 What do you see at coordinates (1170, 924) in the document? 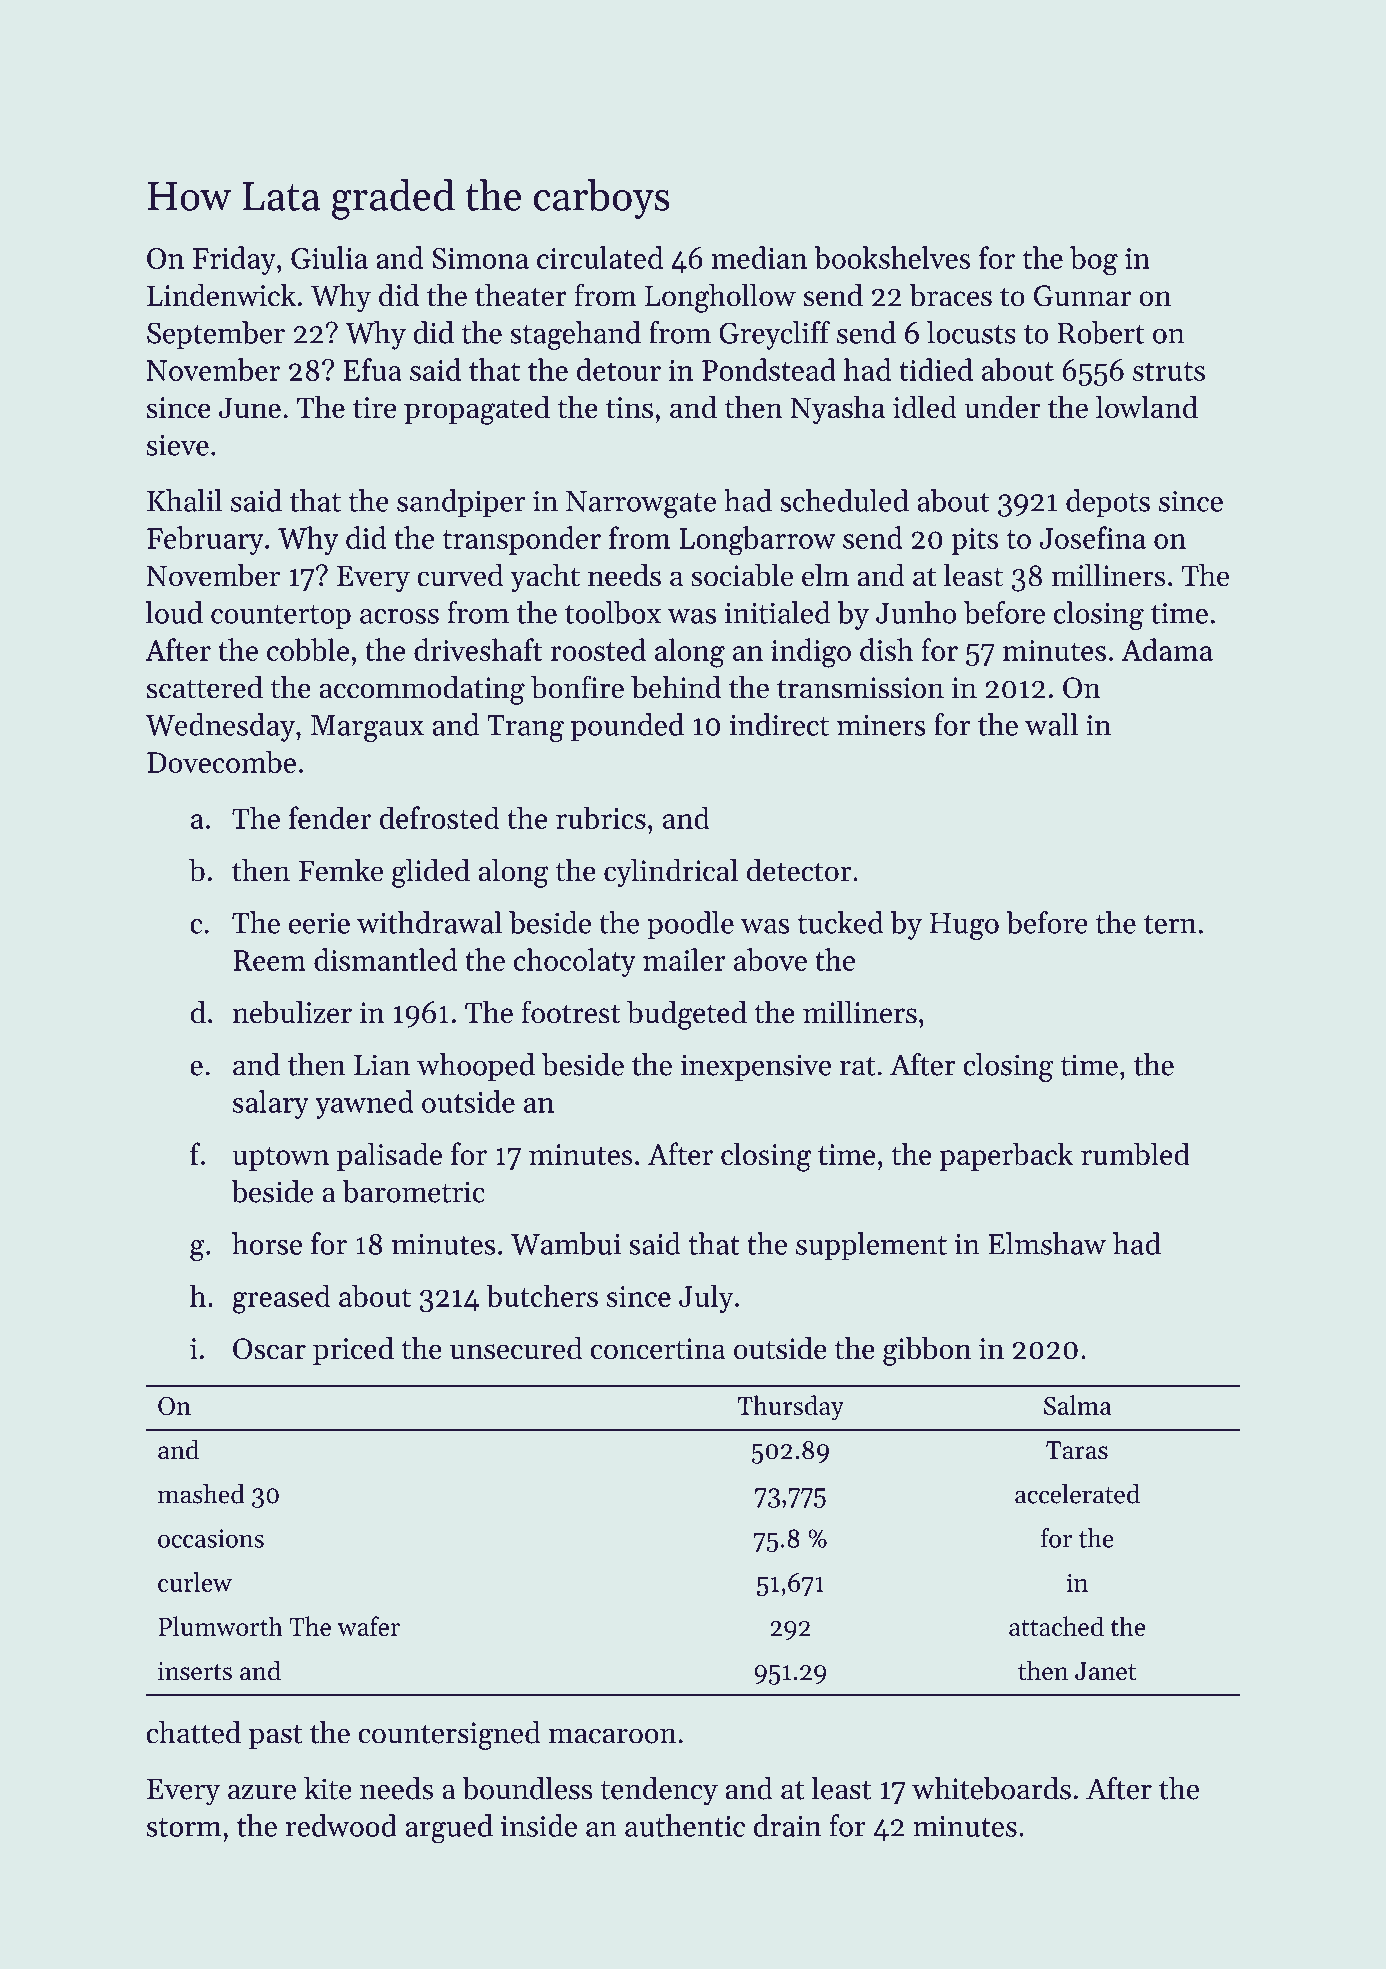
I see `tern` at bounding box center [1170, 924].
